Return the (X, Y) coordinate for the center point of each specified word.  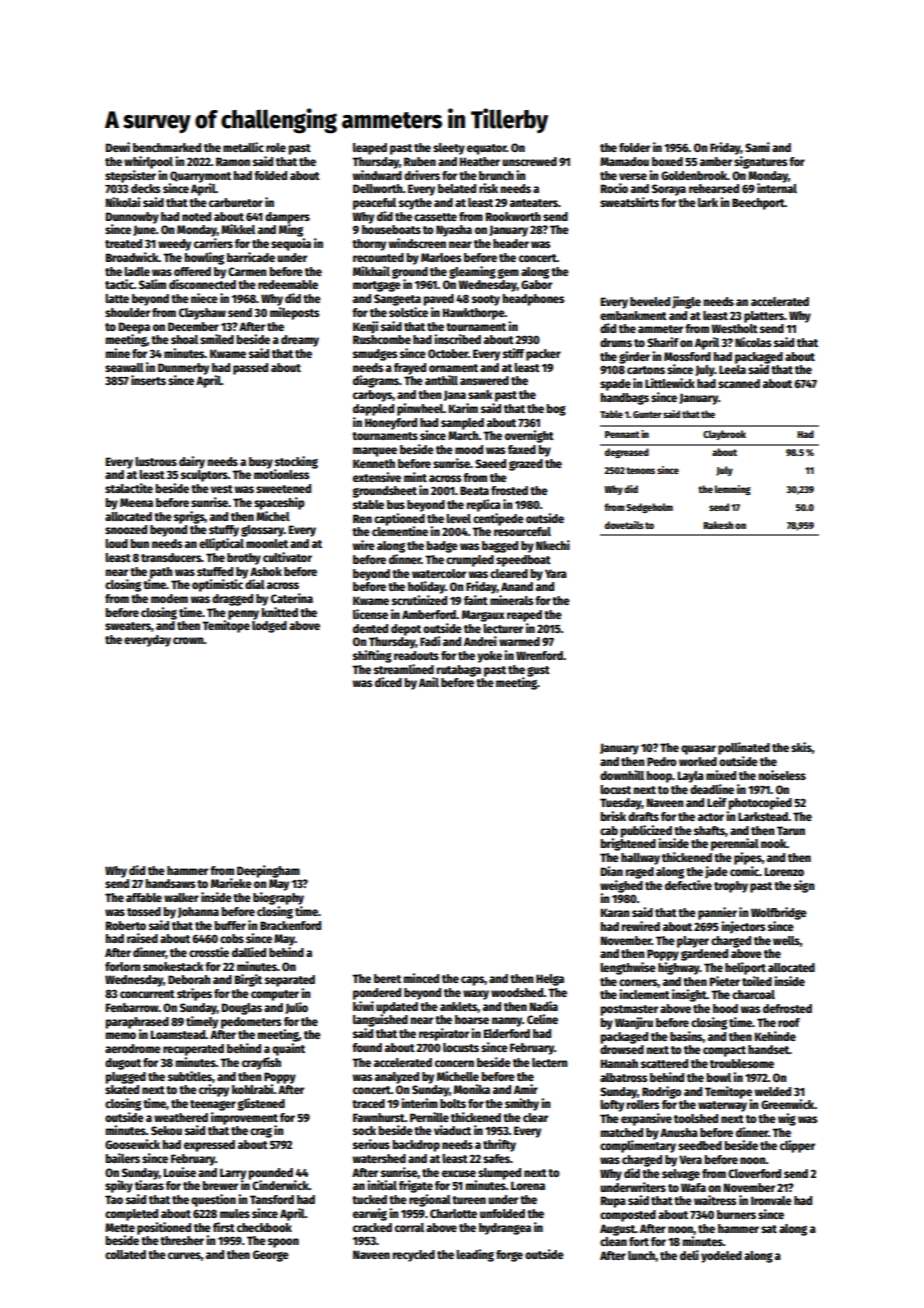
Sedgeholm (649, 508)
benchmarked (167, 147)
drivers (422, 175)
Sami (757, 147)
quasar (698, 750)
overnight (529, 436)
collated (125, 1254)
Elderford (507, 1033)
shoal (184, 339)
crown (188, 640)
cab (609, 830)
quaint (288, 1049)
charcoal (753, 994)
